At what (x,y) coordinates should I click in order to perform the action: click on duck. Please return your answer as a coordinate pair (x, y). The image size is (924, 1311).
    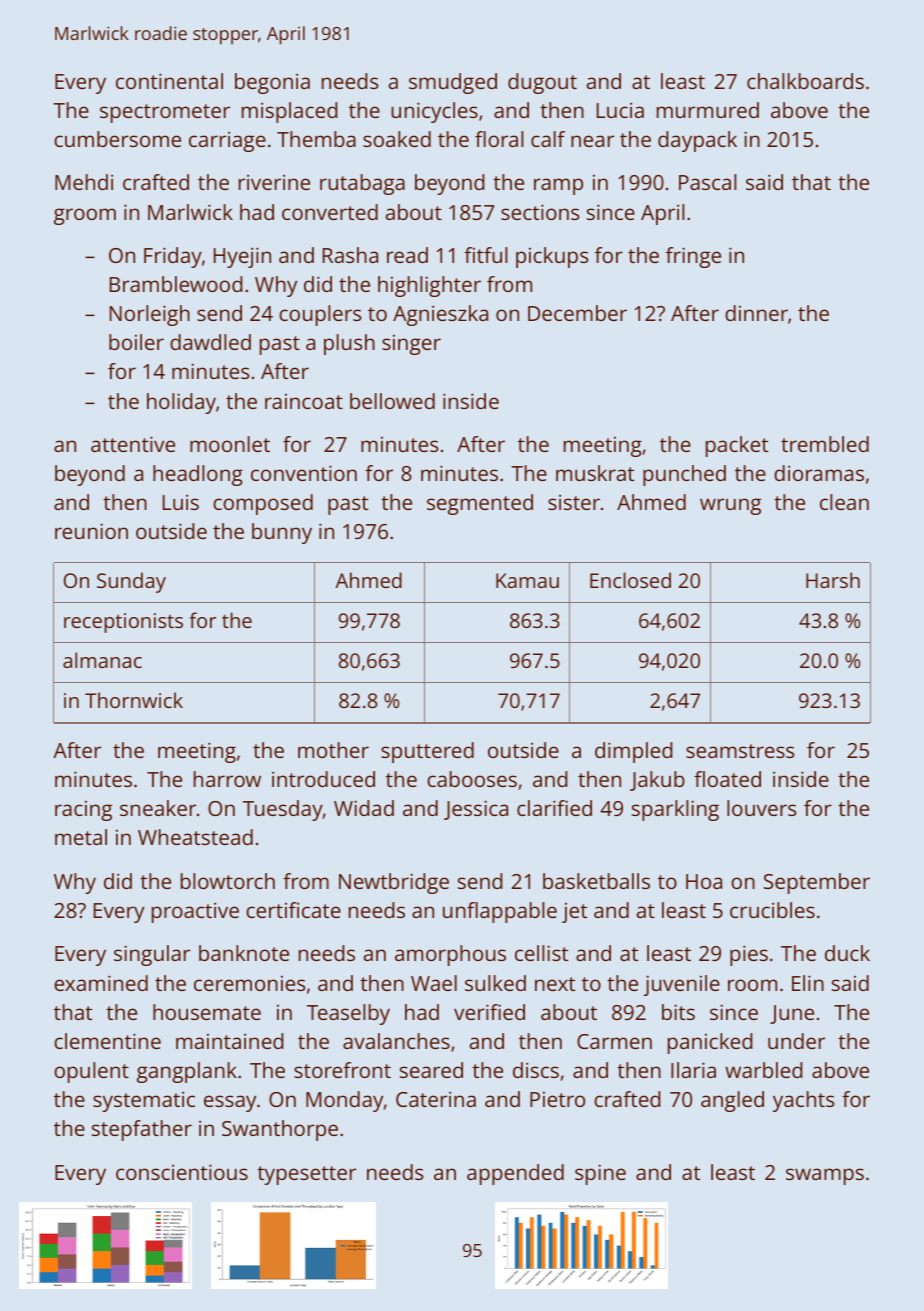
    Looking at the image, I should click on (847, 953).
